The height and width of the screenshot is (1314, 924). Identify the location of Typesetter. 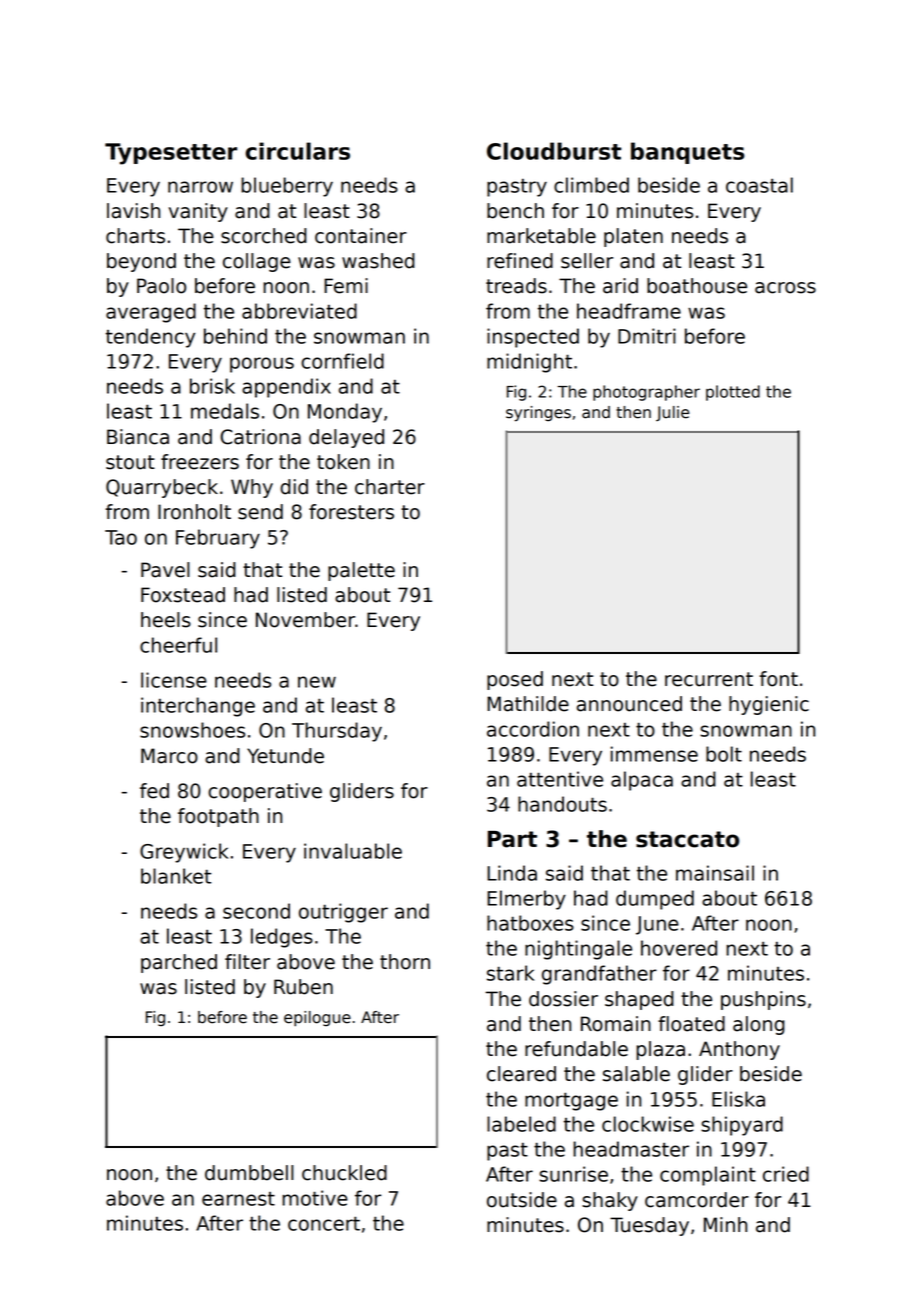
(171, 154).
